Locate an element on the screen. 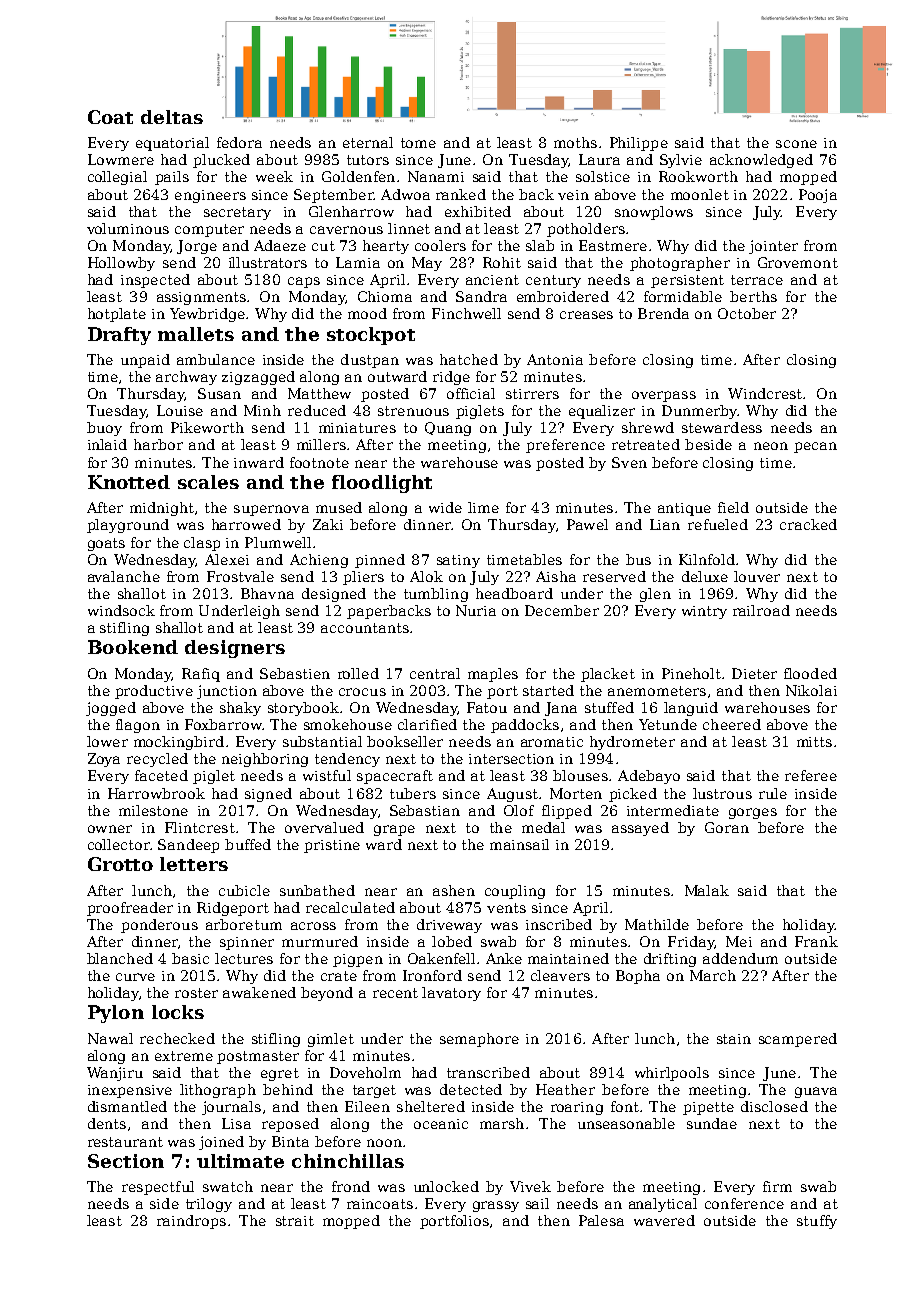  deltas is located at coordinates (172, 117).
